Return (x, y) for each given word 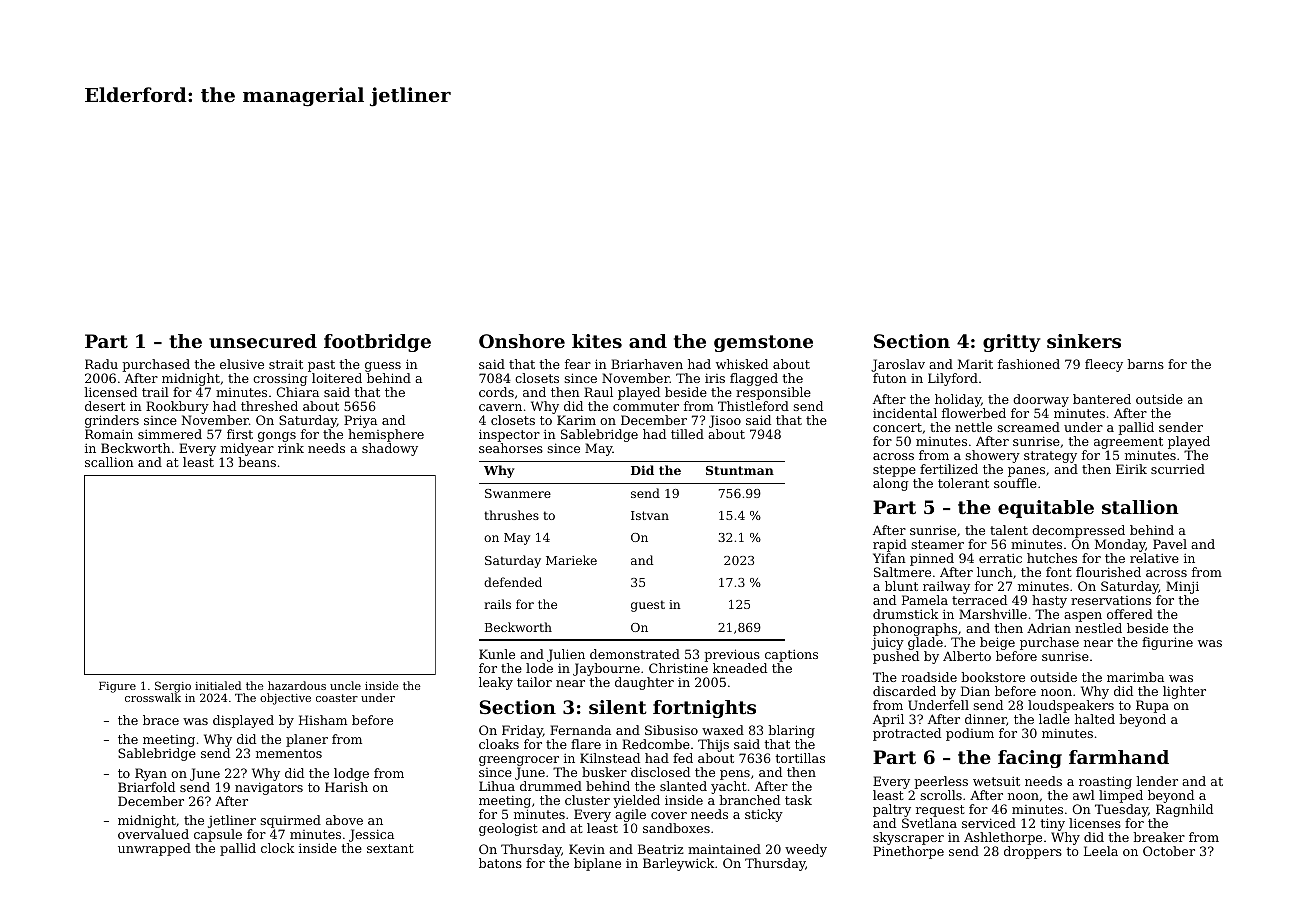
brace (161, 720)
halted (1095, 719)
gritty (1011, 343)
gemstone (763, 343)
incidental (905, 413)
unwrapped (154, 849)
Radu (101, 364)
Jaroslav (898, 365)
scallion (109, 462)
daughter (644, 683)
